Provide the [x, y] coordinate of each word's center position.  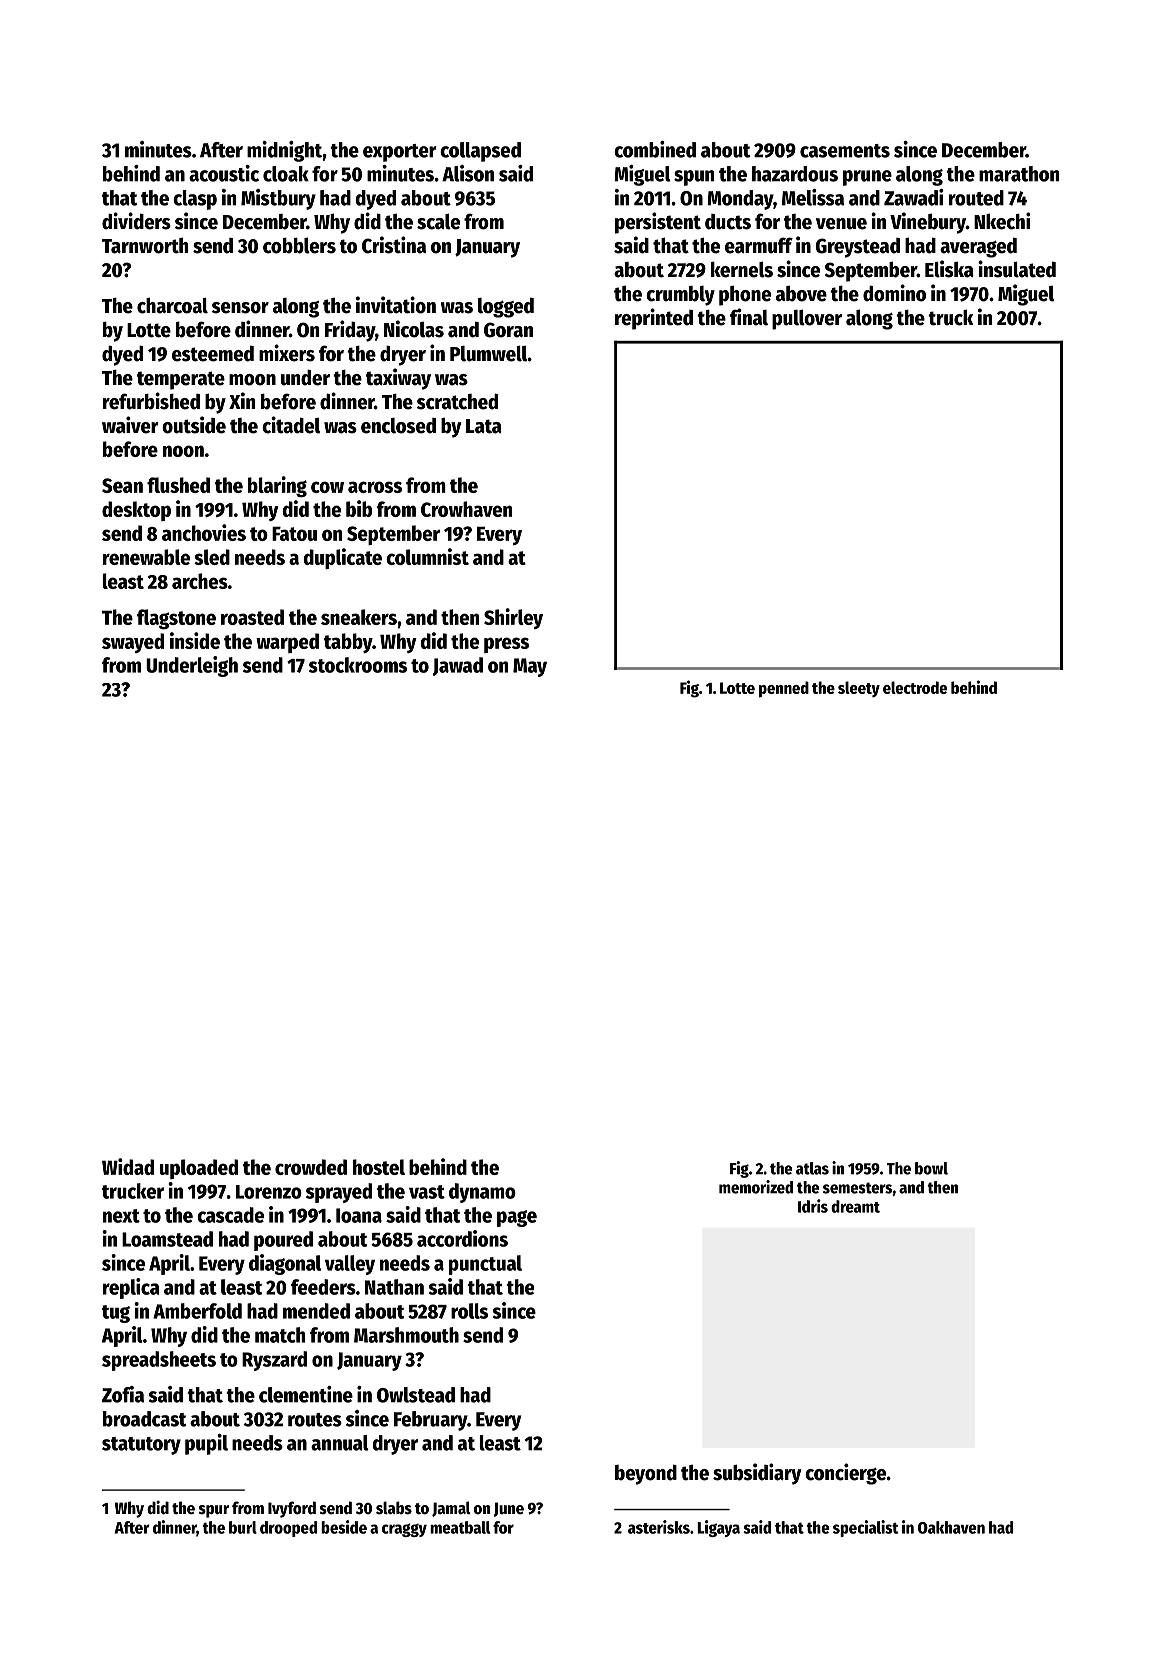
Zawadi [914, 197]
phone [745, 296]
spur [214, 1511]
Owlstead [416, 1395]
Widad [128, 1166]
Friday [350, 331]
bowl [931, 1168]
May [530, 667]
